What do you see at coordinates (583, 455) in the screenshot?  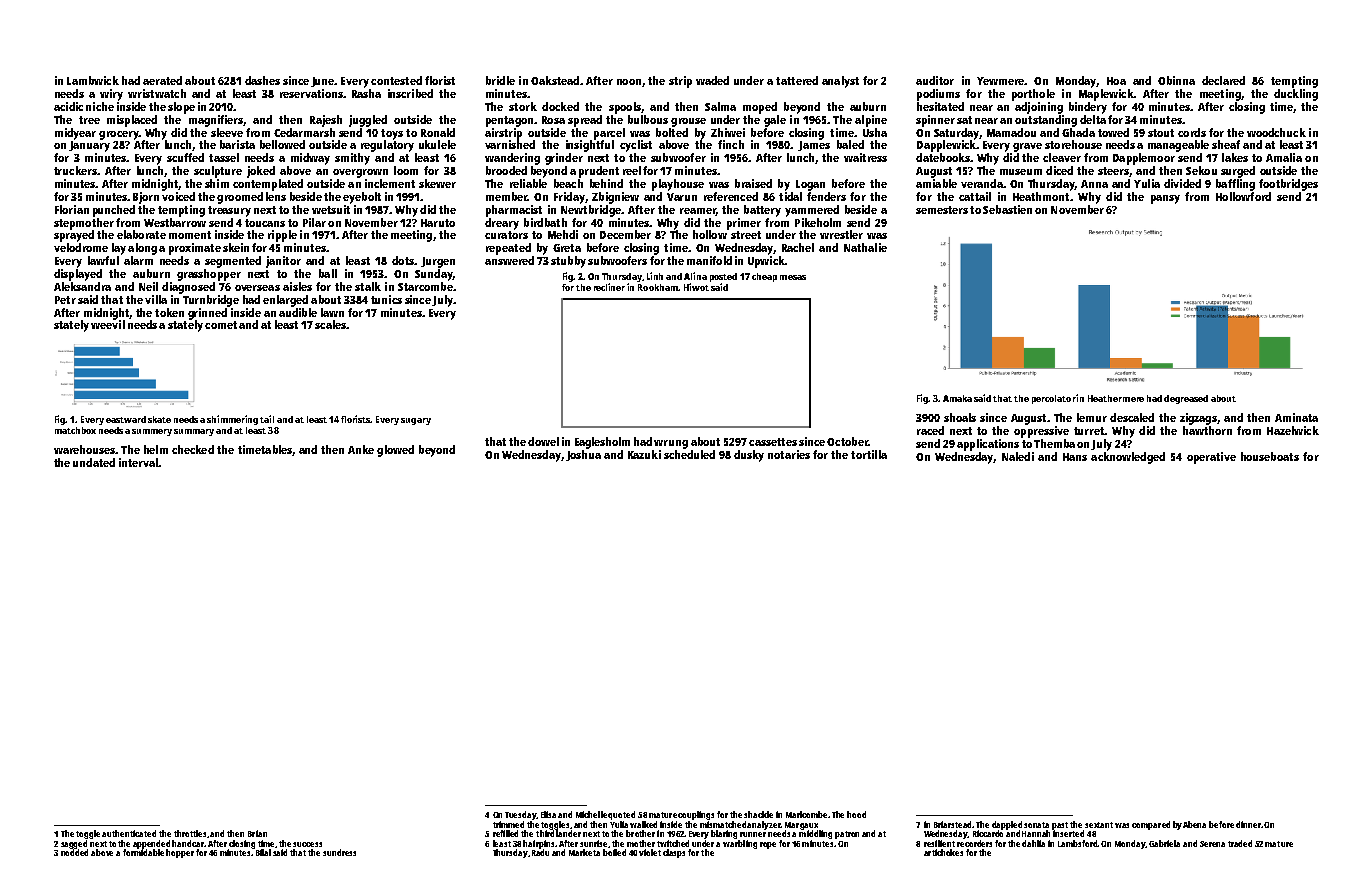 I see `Joshua` at bounding box center [583, 455].
